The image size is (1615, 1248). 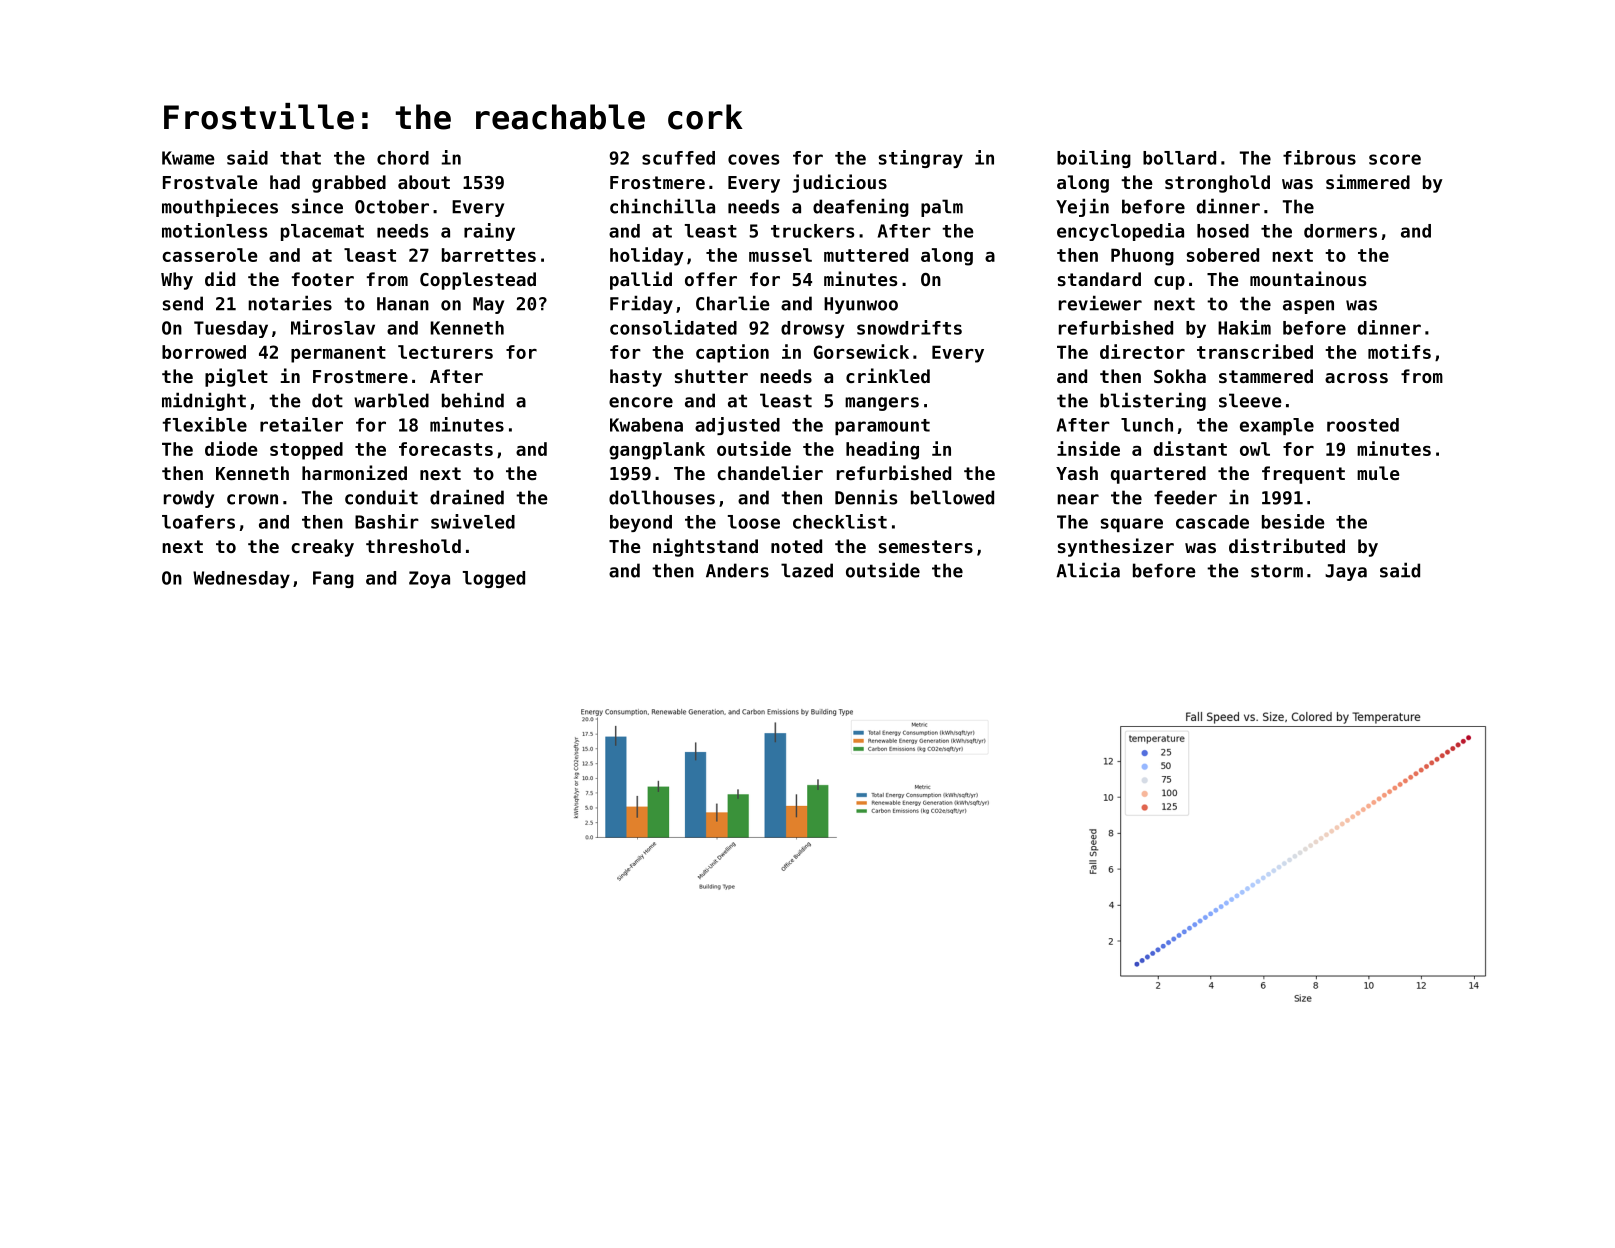 What do you see at coordinates (1082, 207) in the screenshot?
I see `Yejin` at bounding box center [1082, 207].
